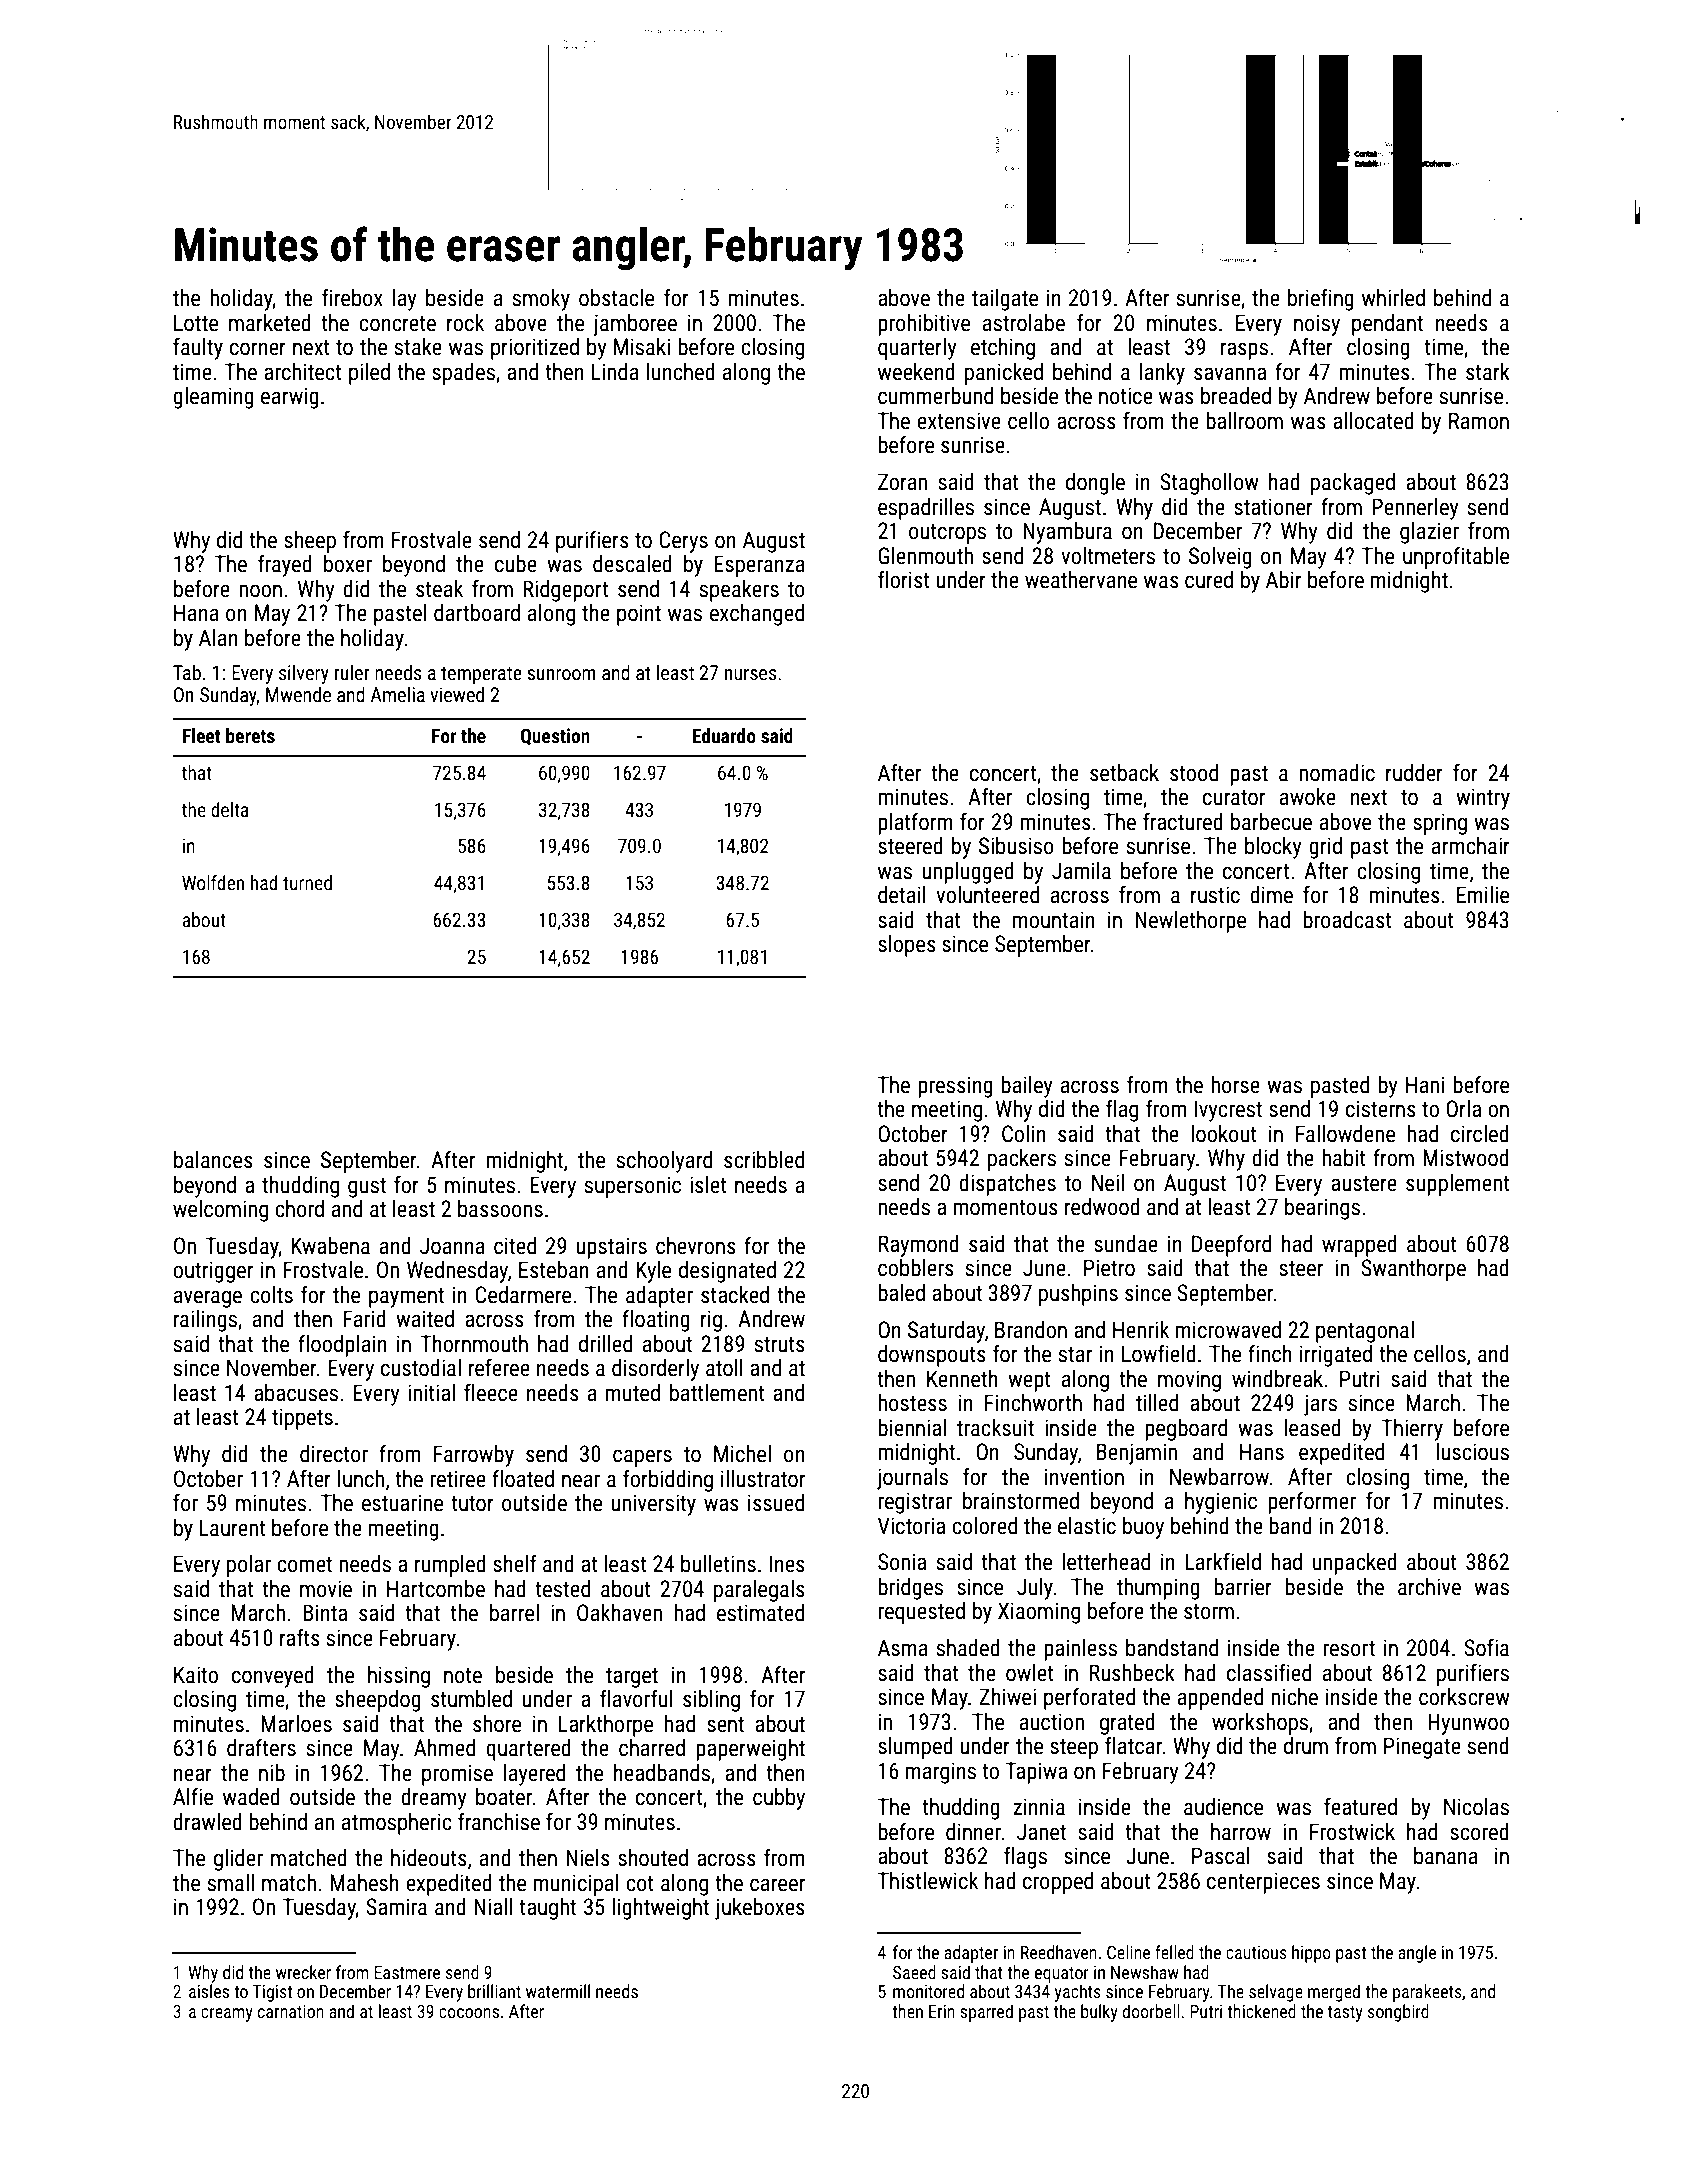 The height and width of the image is (2178, 1683). What do you see at coordinates (1273, 507) in the image?
I see `stationer` at bounding box center [1273, 507].
